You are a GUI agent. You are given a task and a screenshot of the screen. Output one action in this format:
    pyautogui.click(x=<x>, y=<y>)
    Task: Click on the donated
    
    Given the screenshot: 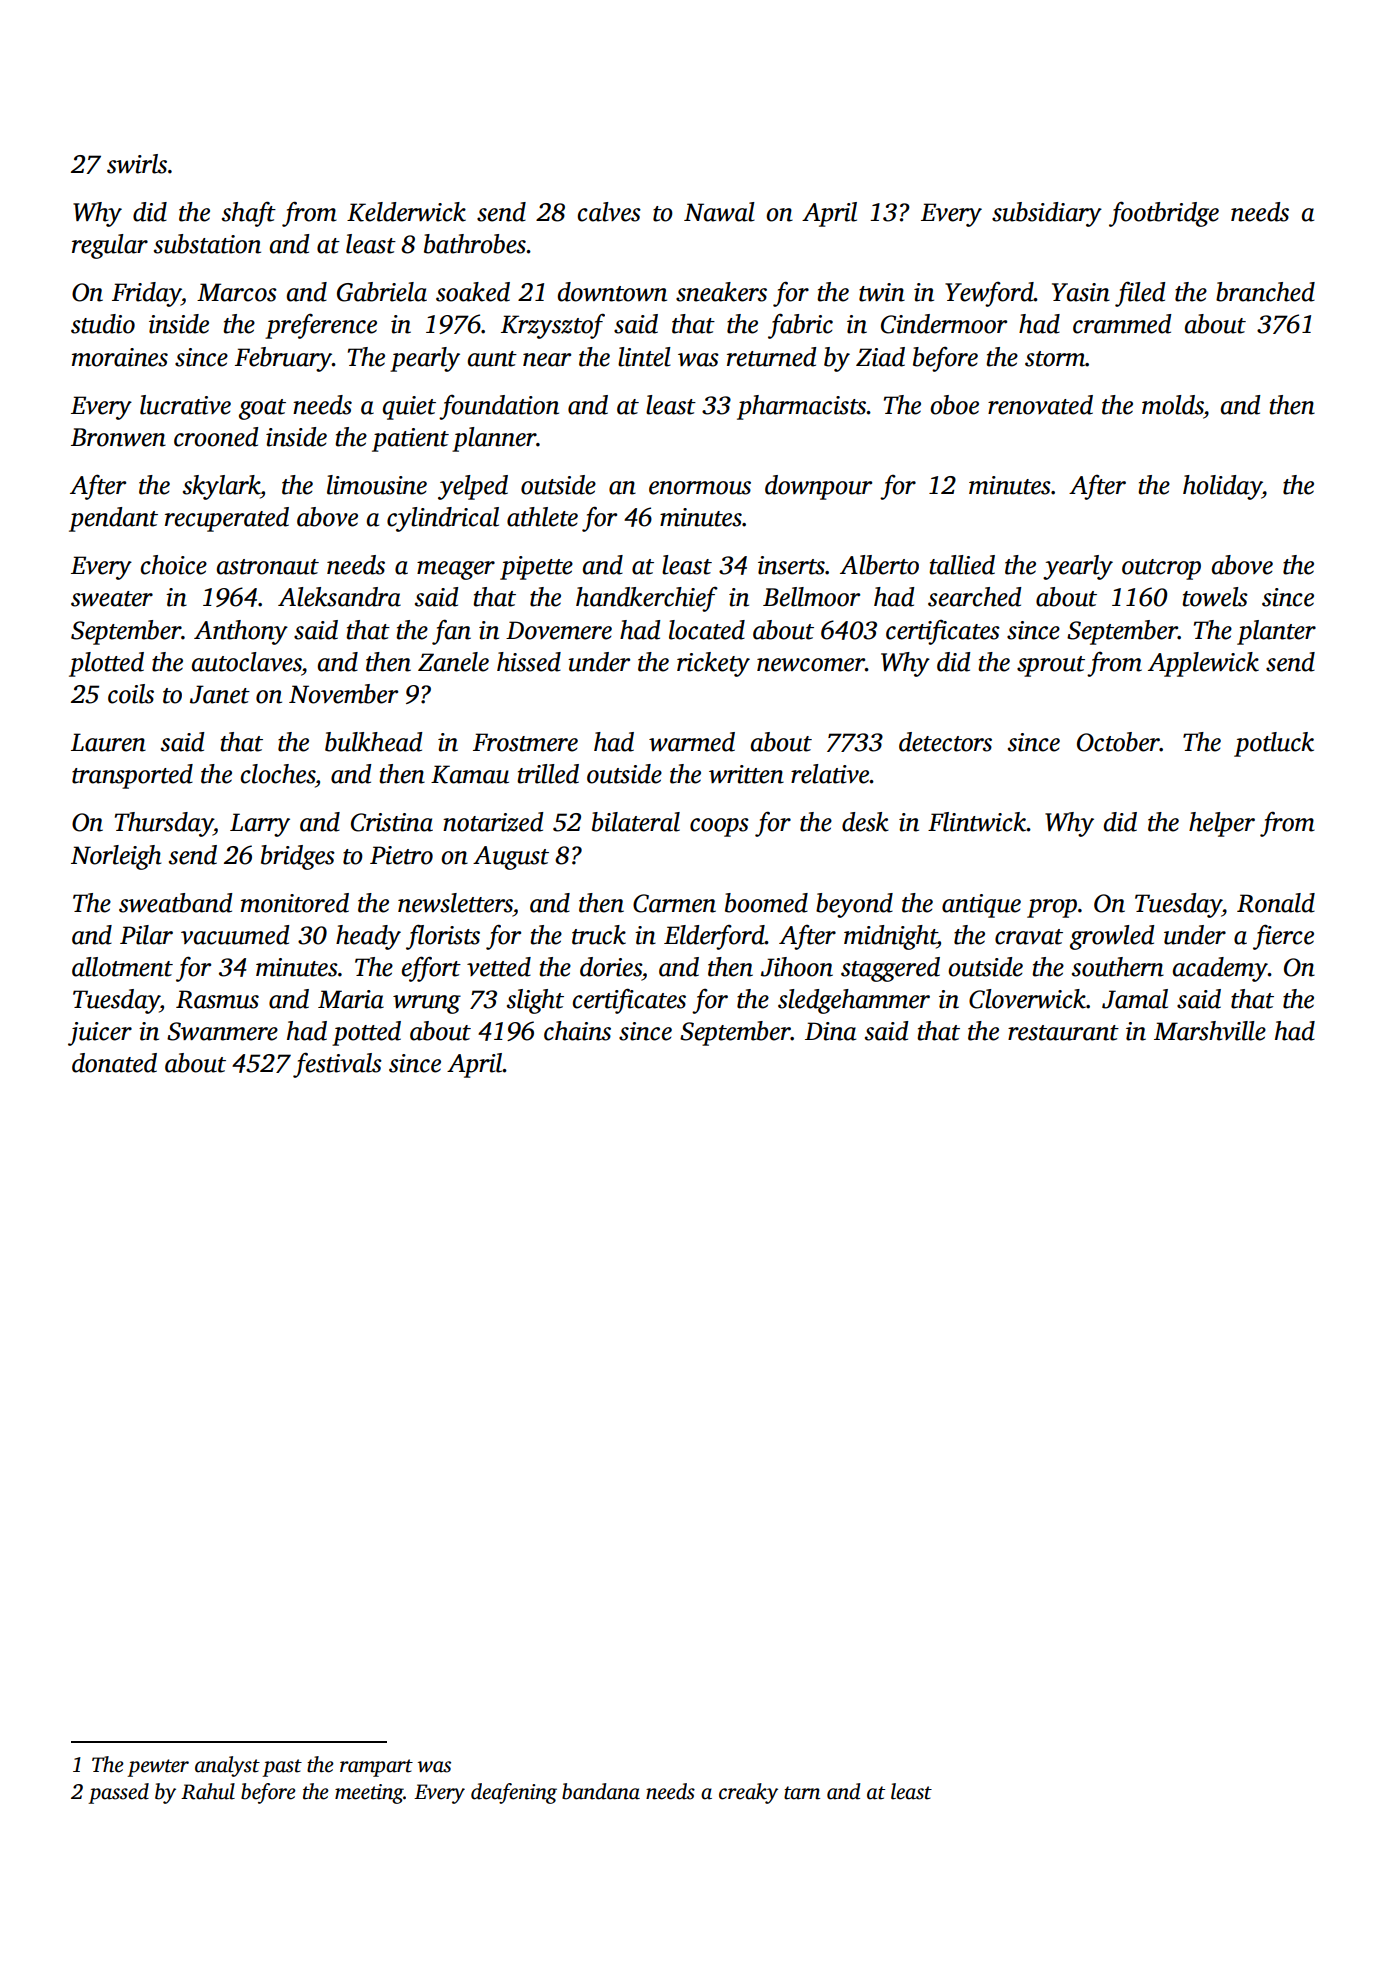 What is the action you would take?
    pyautogui.click(x=114, y=1063)
